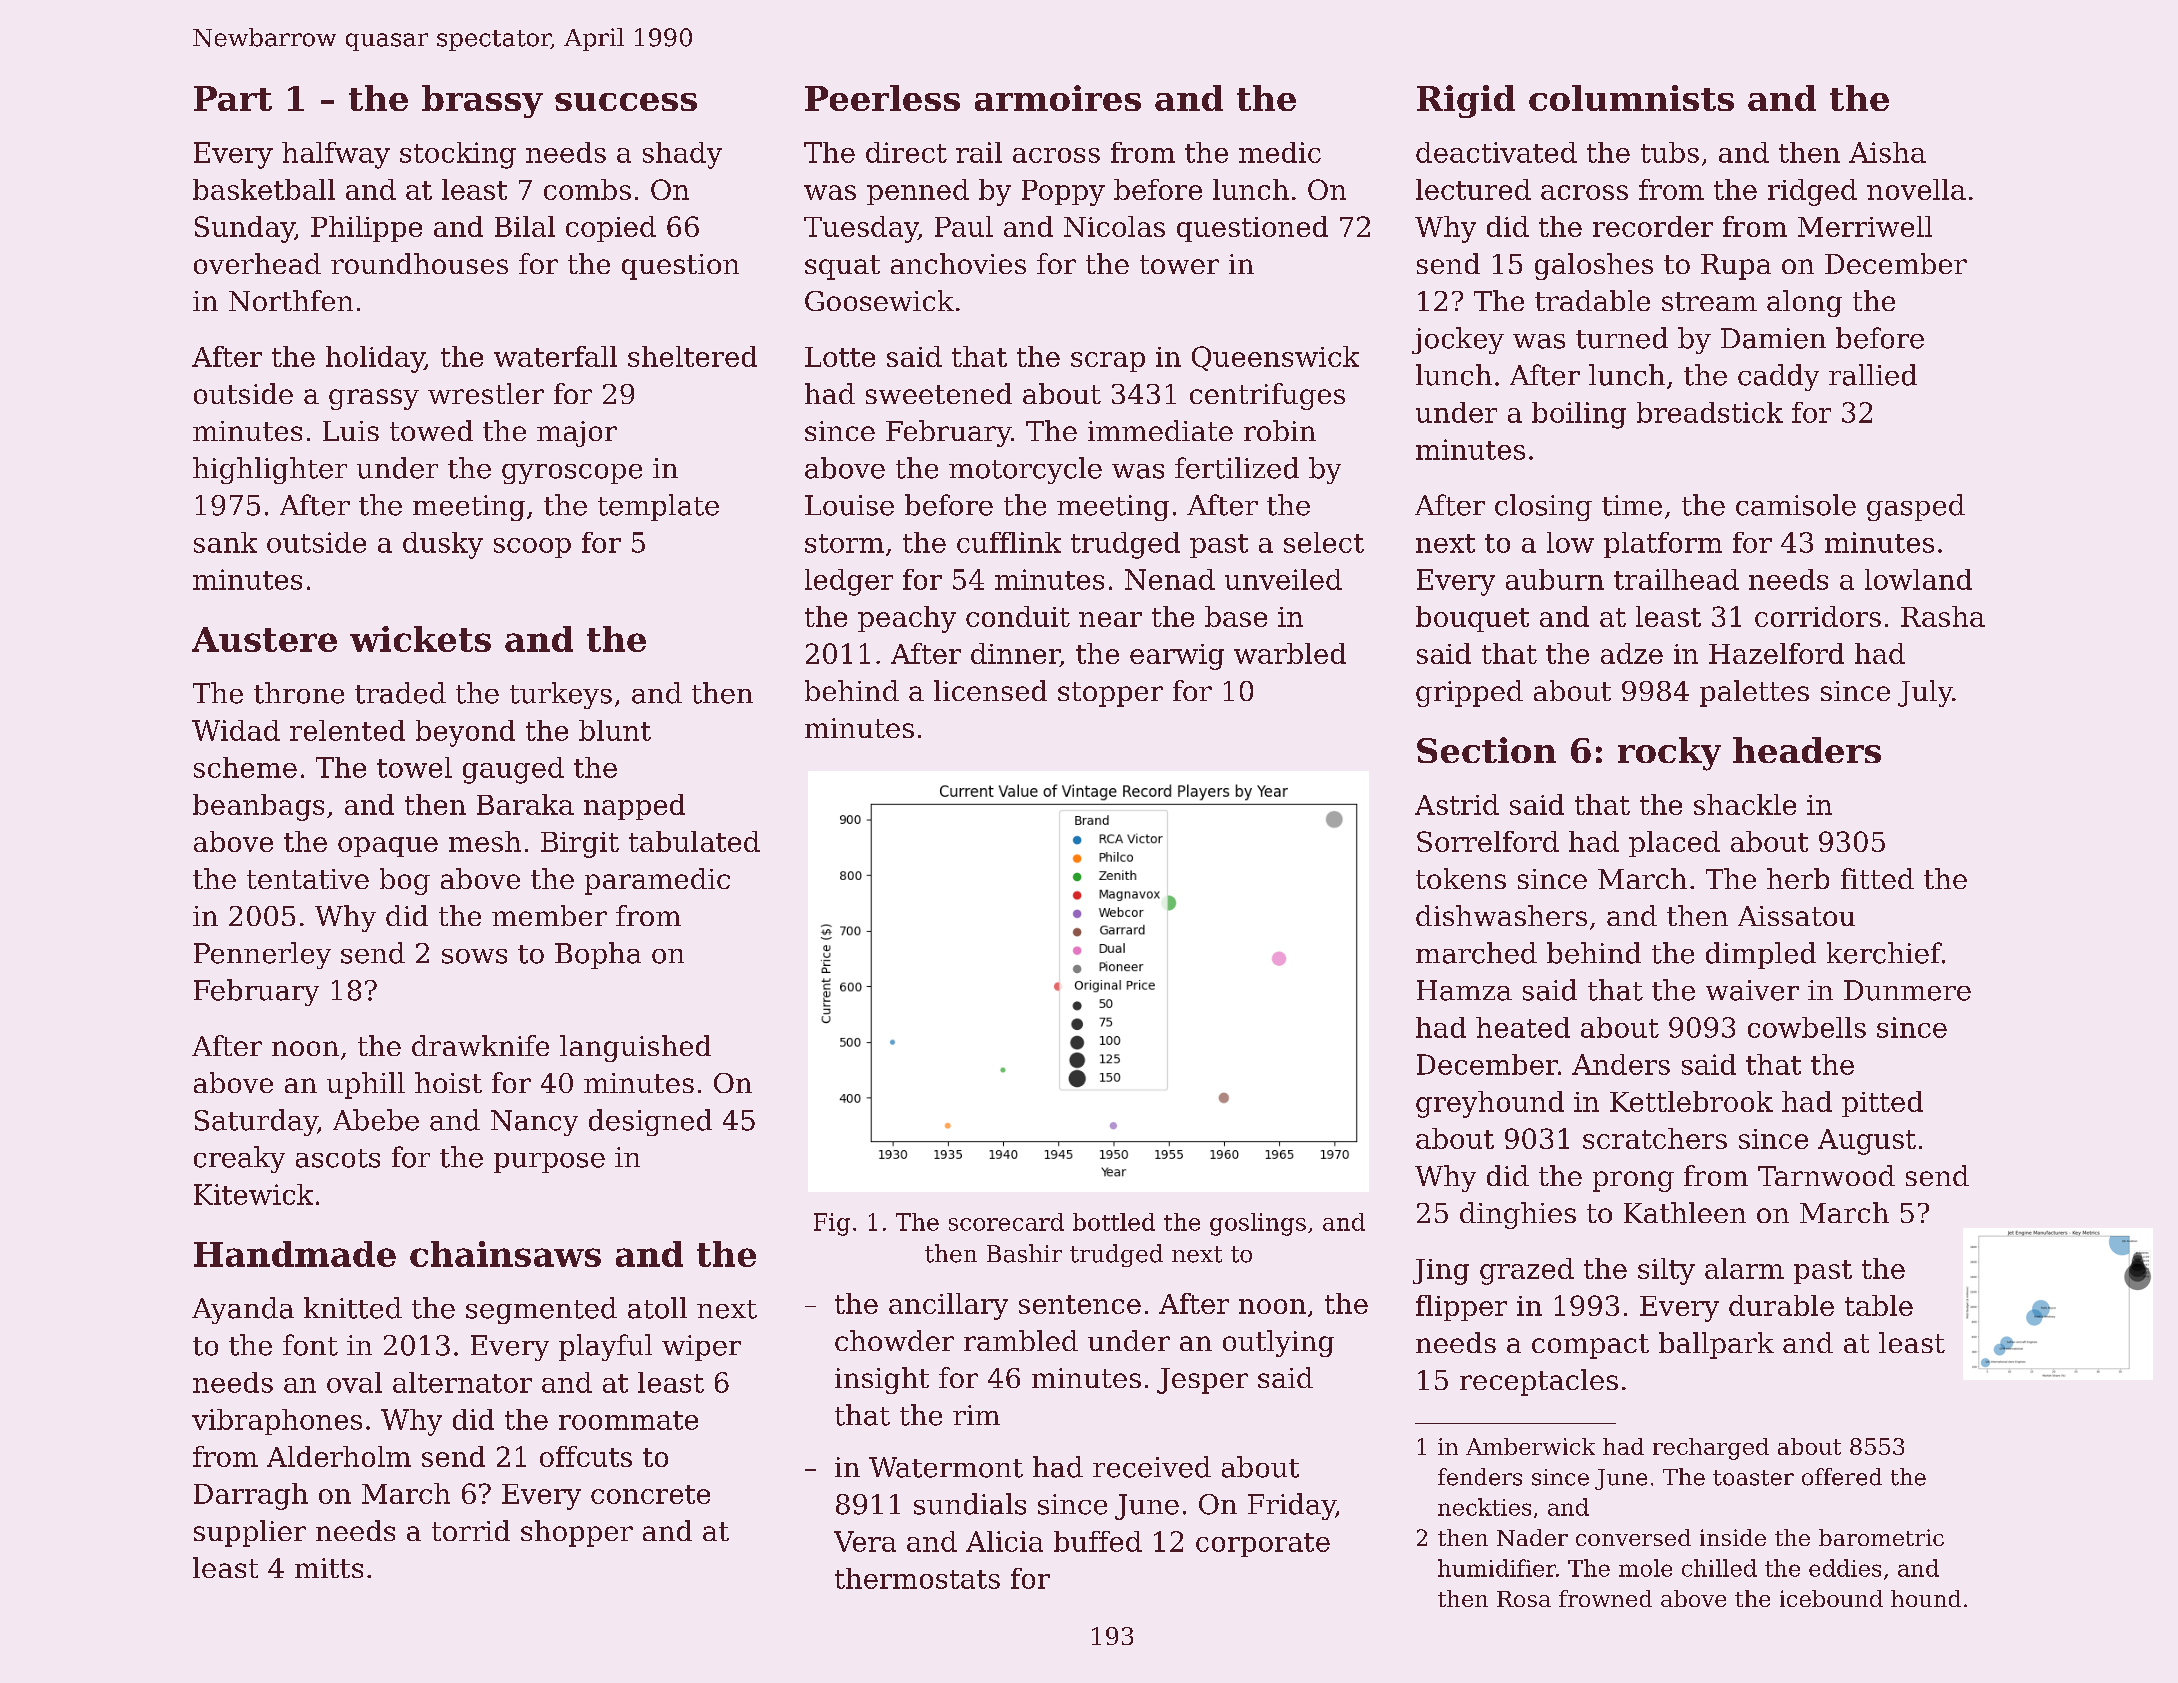  What do you see at coordinates (1882, 1104) in the image?
I see `pitted` at bounding box center [1882, 1104].
